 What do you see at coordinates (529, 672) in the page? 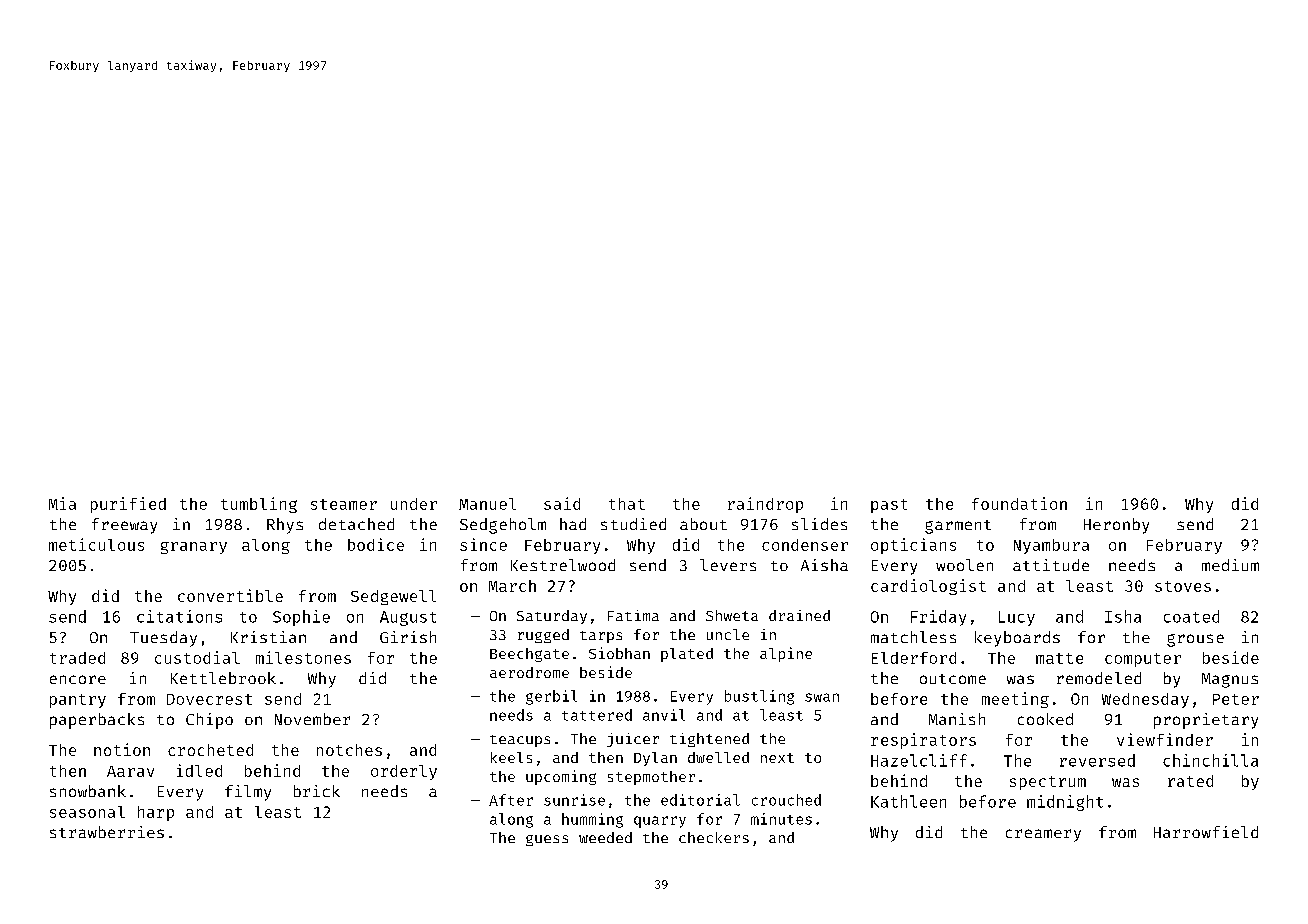
I see `aerodrome` at bounding box center [529, 672].
